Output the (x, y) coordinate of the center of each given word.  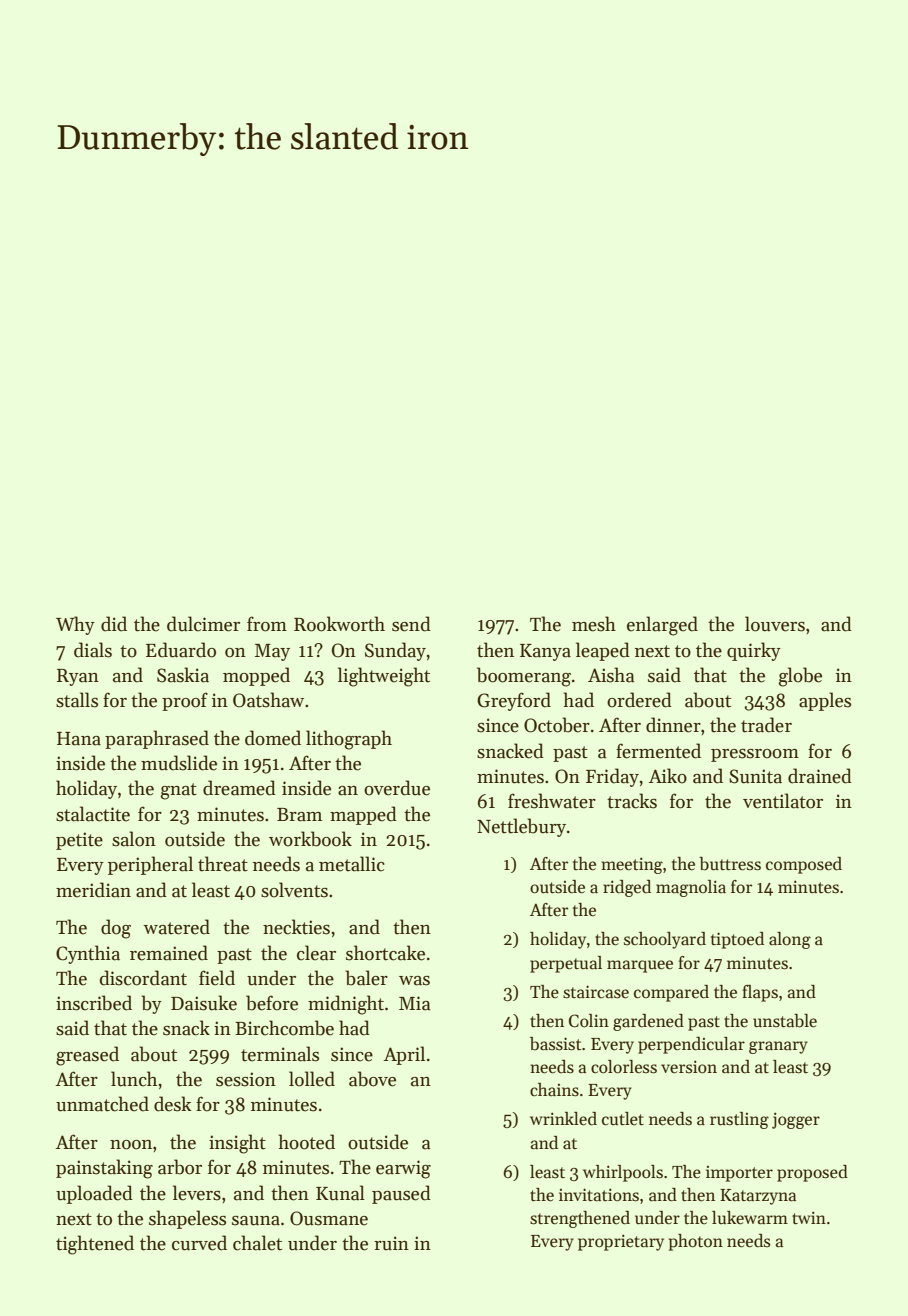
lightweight (384, 677)
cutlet (623, 1119)
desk (172, 1104)
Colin (589, 1021)
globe (800, 677)
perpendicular (691, 1045)
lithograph (349, 740)
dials (93, 650)
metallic (352, 864)
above (372, 1079)
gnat (179, 791)
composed (804, 865)
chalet (257, 1243)
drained (820, 776)
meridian (93, 890)
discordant (143, 978)
